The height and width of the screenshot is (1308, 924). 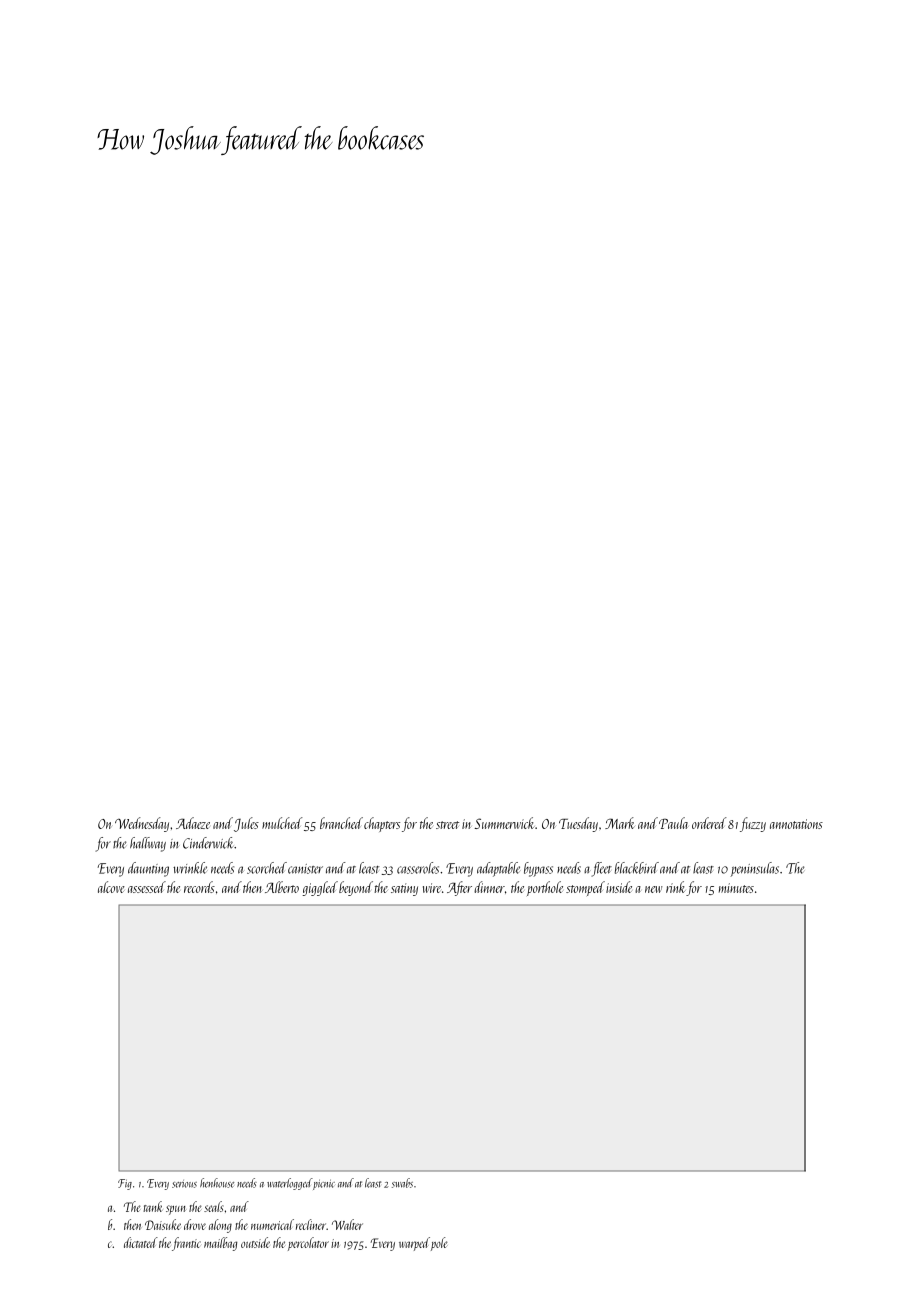 I want to click on Summerwick, so click(x=505, y=823).
